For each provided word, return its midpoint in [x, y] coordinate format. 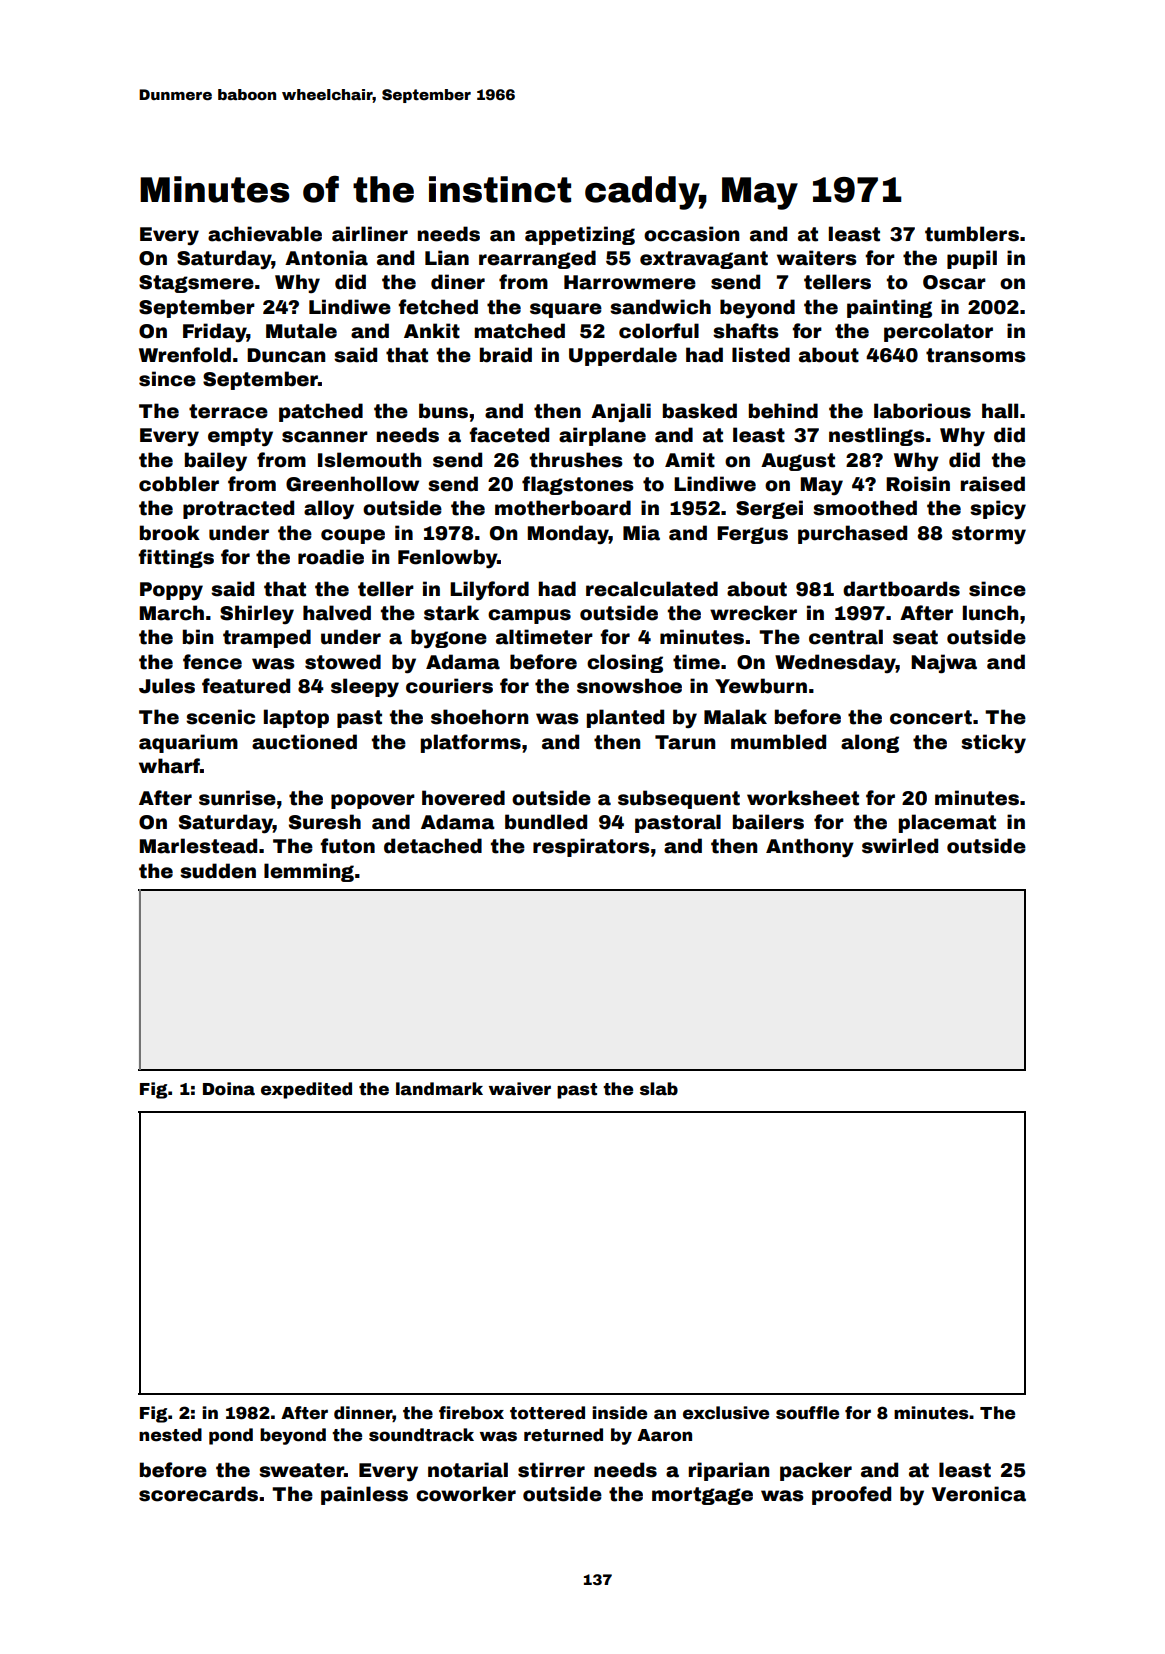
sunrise [237, 798]
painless [364, 1495]
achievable [265, 234]
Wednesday [835, 663]
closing [625, 663]
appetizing [580, 235]
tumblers [972, 234]
